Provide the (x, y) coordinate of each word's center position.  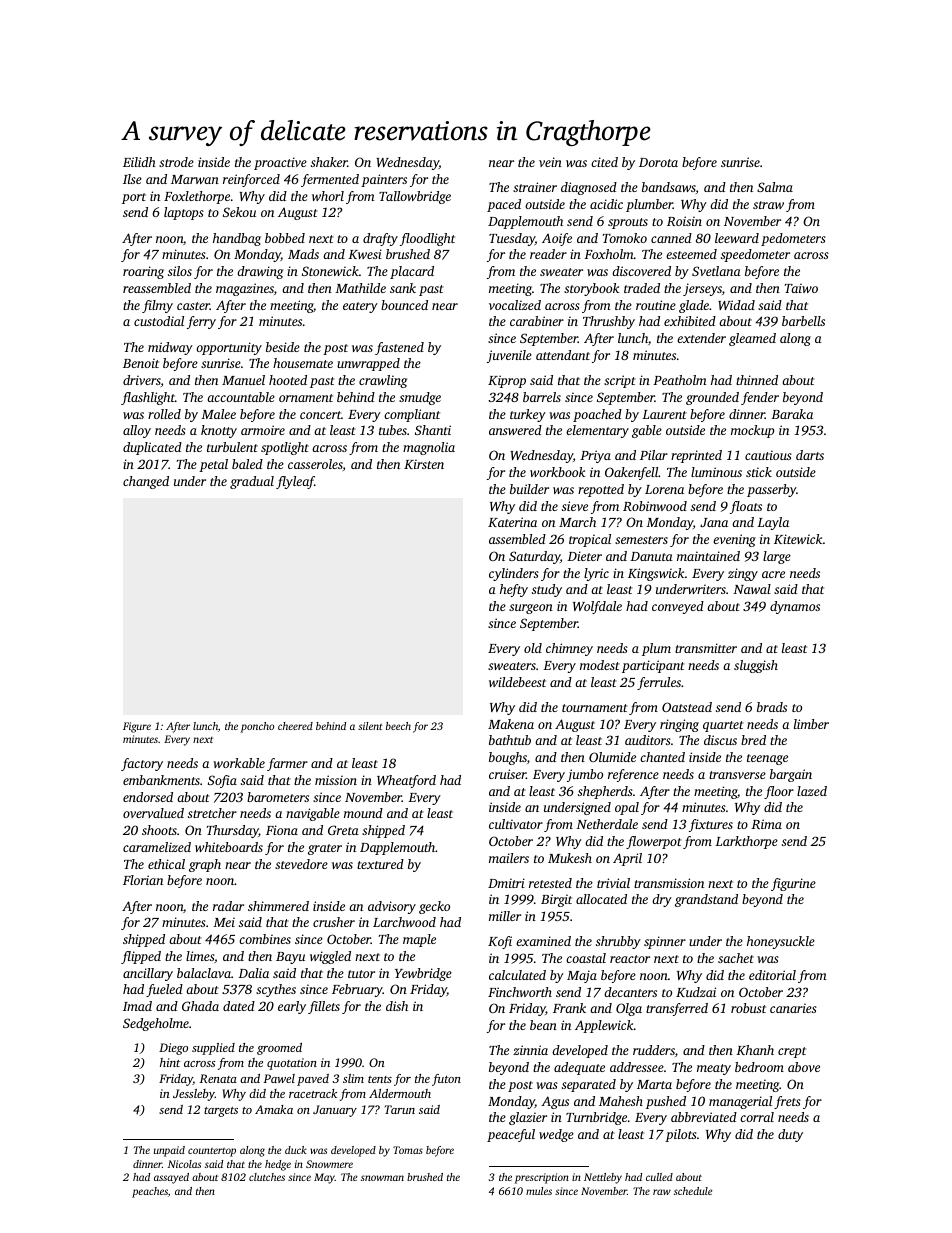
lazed (812, 791)
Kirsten (424, 464)
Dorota (658, 162)
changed (146, 482)
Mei (224, 922)
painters (384, 180)
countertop (212, 1152)
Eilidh (139, 162)
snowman (382, 1178)
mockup (752, 431)
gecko (434, 907)
